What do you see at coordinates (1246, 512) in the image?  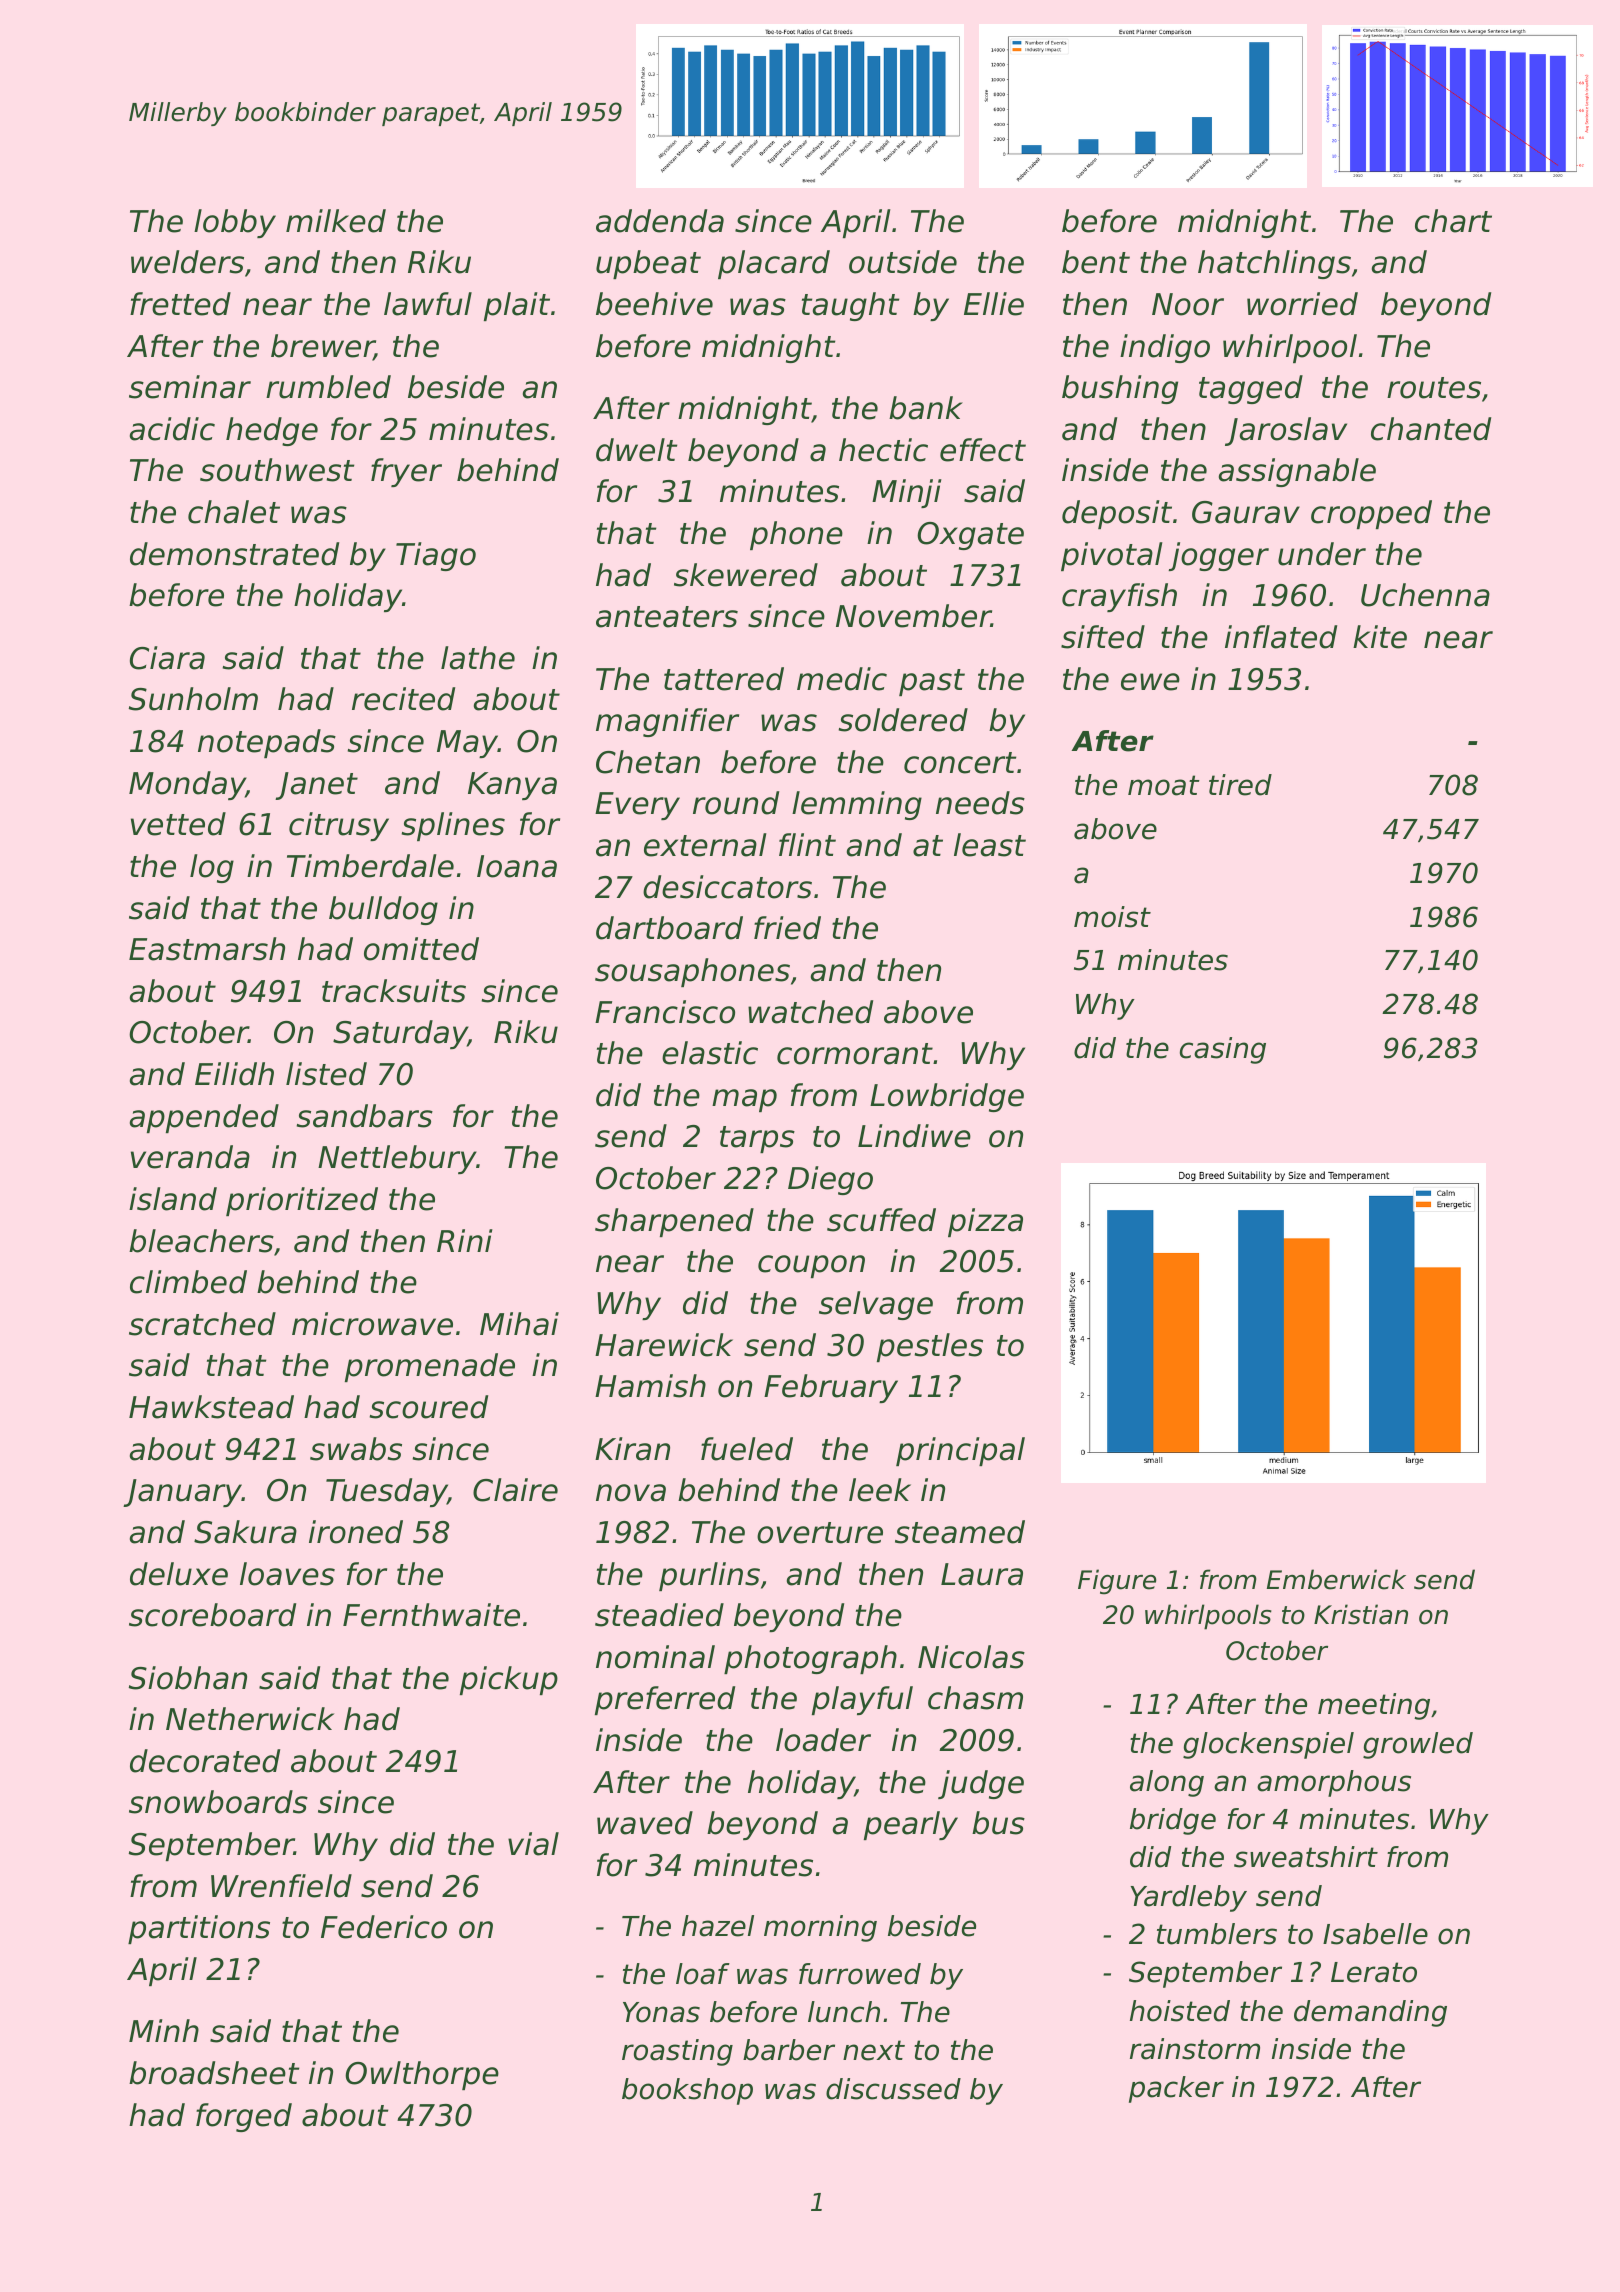 I see `Gaurav` at bounding box center [1246, 512].
